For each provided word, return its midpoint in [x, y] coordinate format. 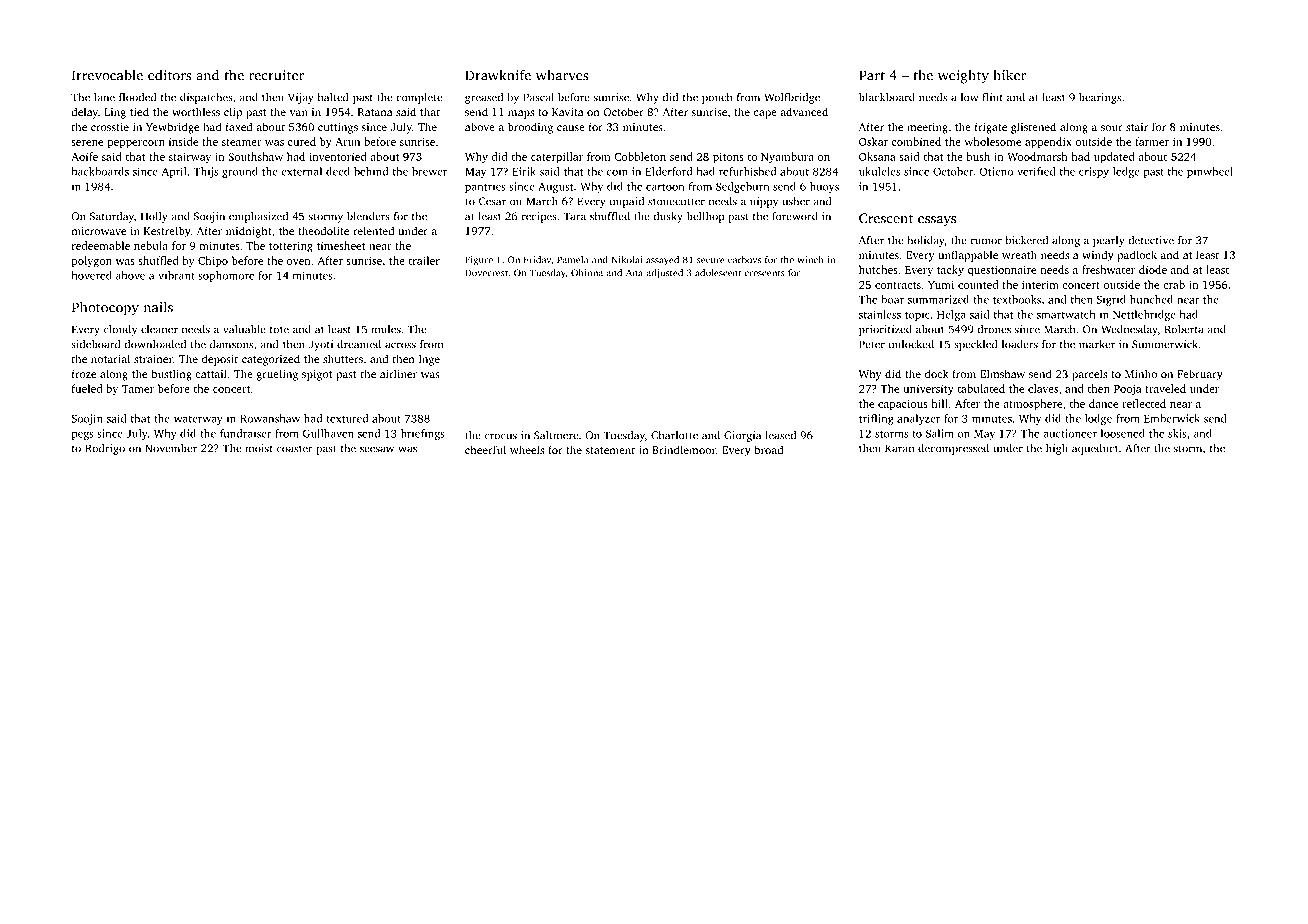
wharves [562, 75]
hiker [1009, 75]
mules [386, 329]
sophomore [226, 276]
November [171, 448]
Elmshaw [1002, 373]
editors [169, 75]
